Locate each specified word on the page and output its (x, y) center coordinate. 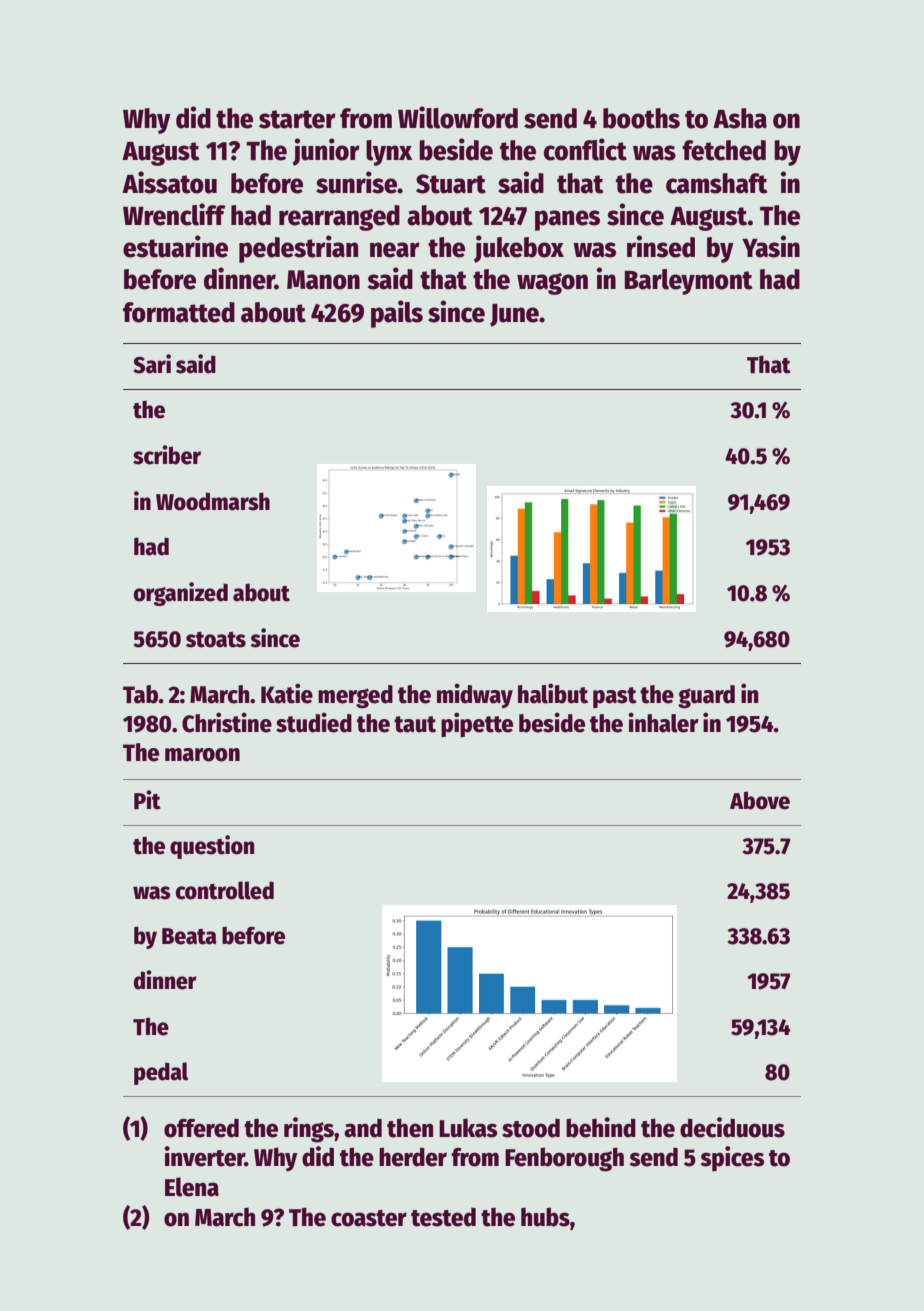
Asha (740, 118)
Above (760, 800)
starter (297, 119)
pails (397, 314)
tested (443, 1217)
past (615, 697)
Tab (140, 694)
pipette (477, 724)
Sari (152, 364)
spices (732, 1159)
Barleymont (688, 282)
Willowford (458, 117)
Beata (189, 936)
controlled (224, 890)
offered (201, 1128)
